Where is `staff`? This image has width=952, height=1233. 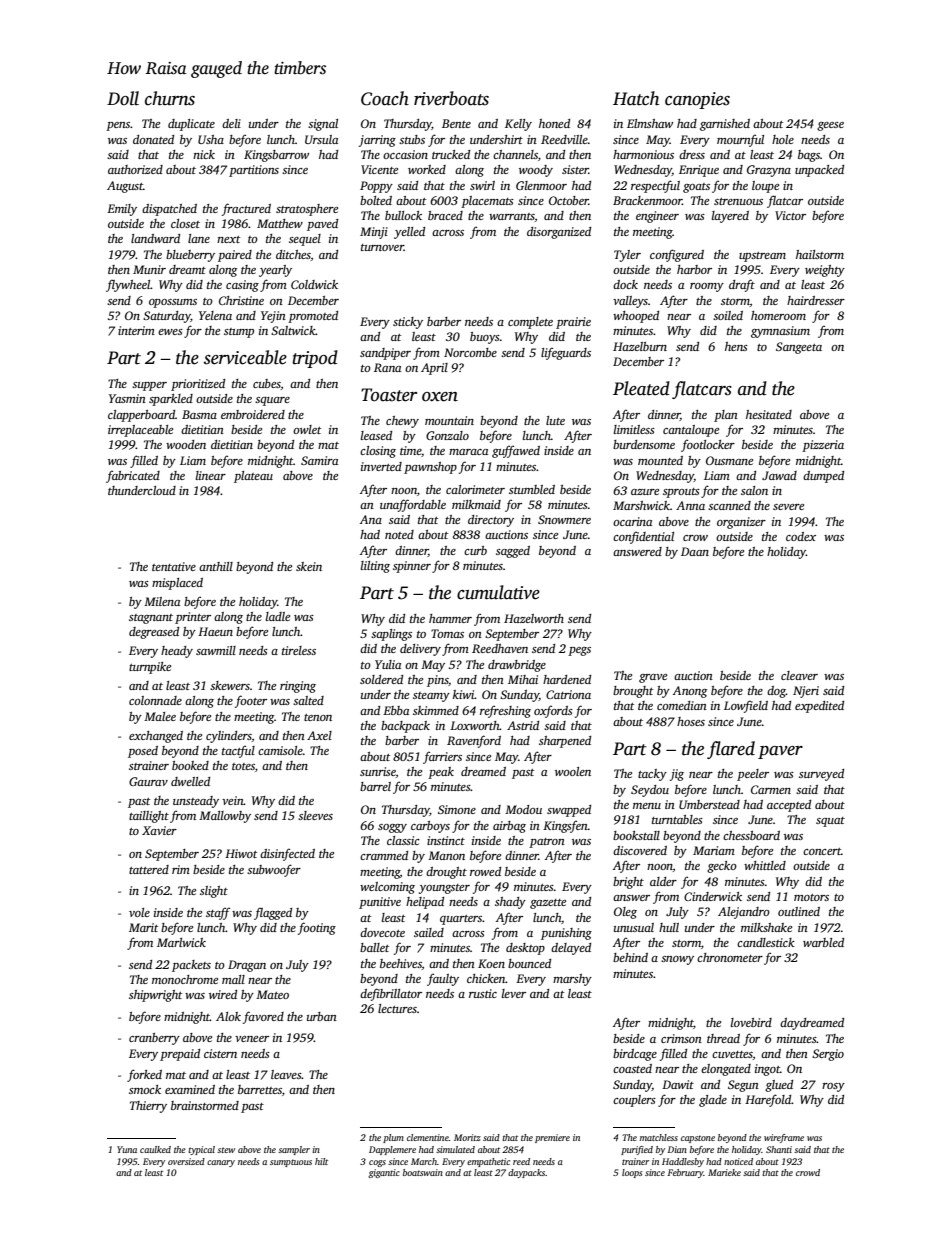 staff is located at coordinates (218, 913).
